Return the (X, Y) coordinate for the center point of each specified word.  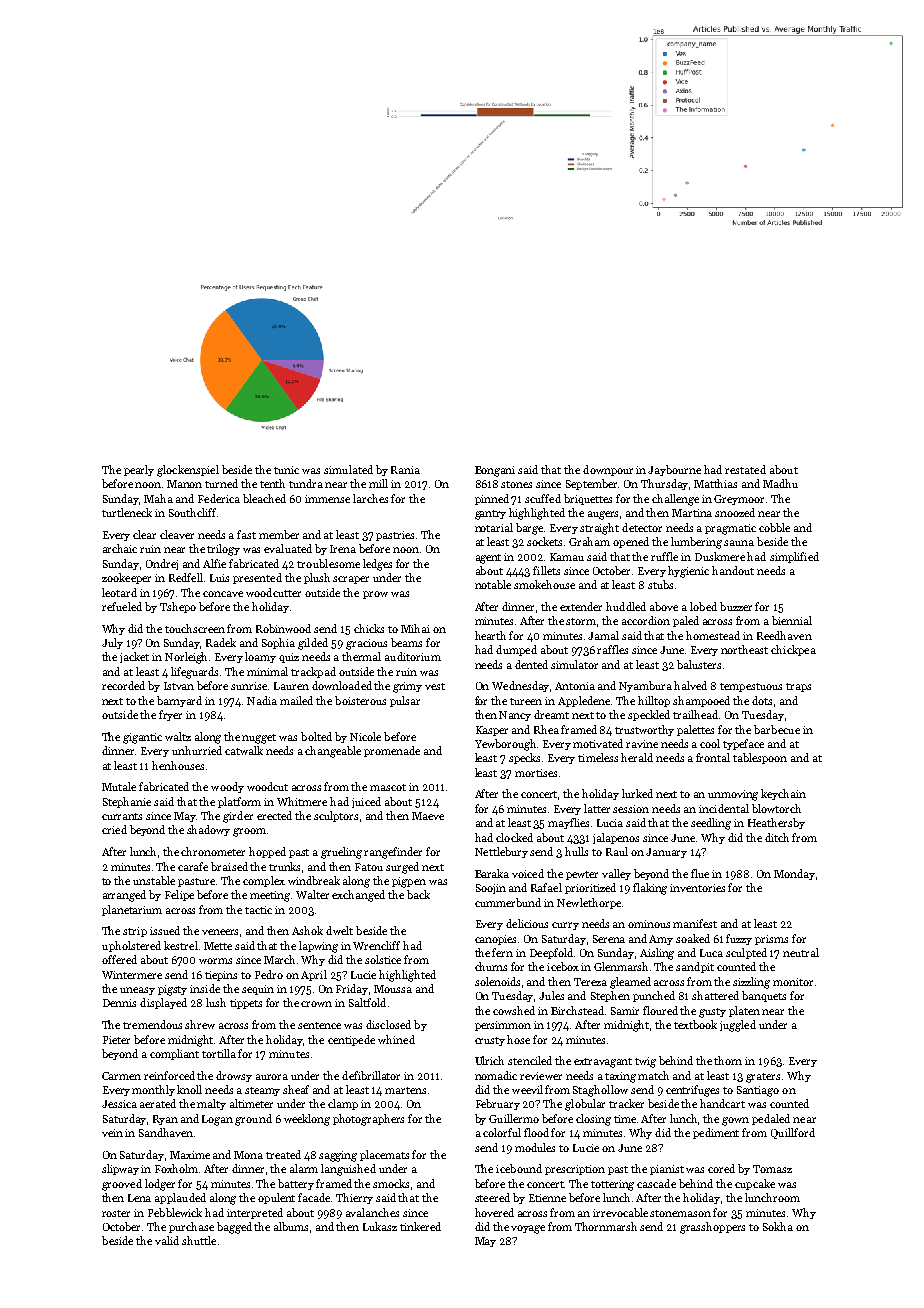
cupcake (755, 1184)
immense (327, 499)
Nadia (262, 700)
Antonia (575, 686)
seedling (711, 824)
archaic (120, 548)
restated (745, 469)
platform (239, 802)
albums (291, 1226)
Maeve (428, 816)
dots (762, 700)
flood (536, 1132)
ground (253, 1120)
